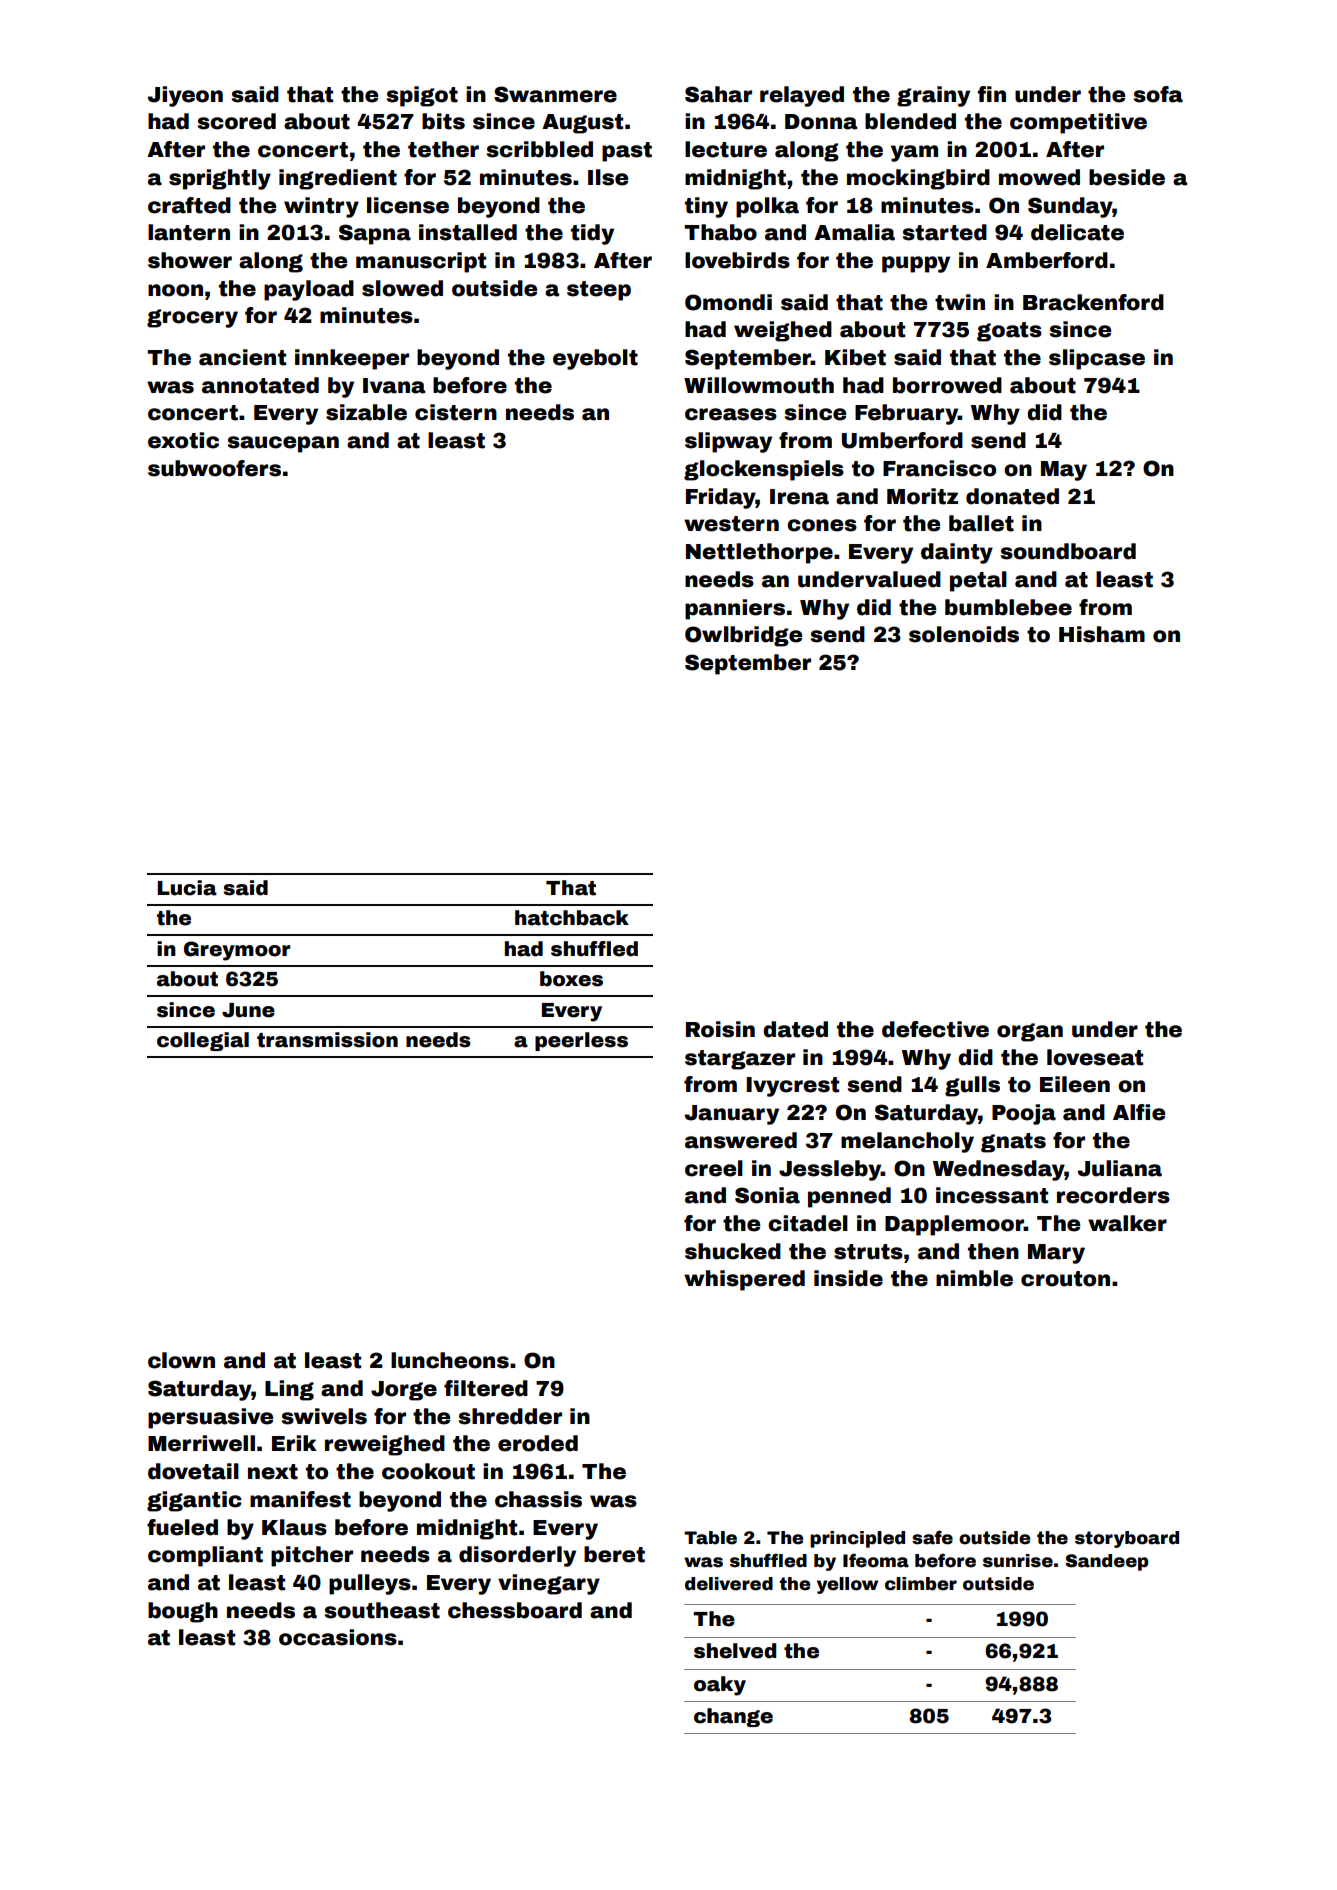 The width and height of the image is (1337, 1890). Describe the element at coordinates (517, 1556) in the image. I see `disorderly` at that location.
